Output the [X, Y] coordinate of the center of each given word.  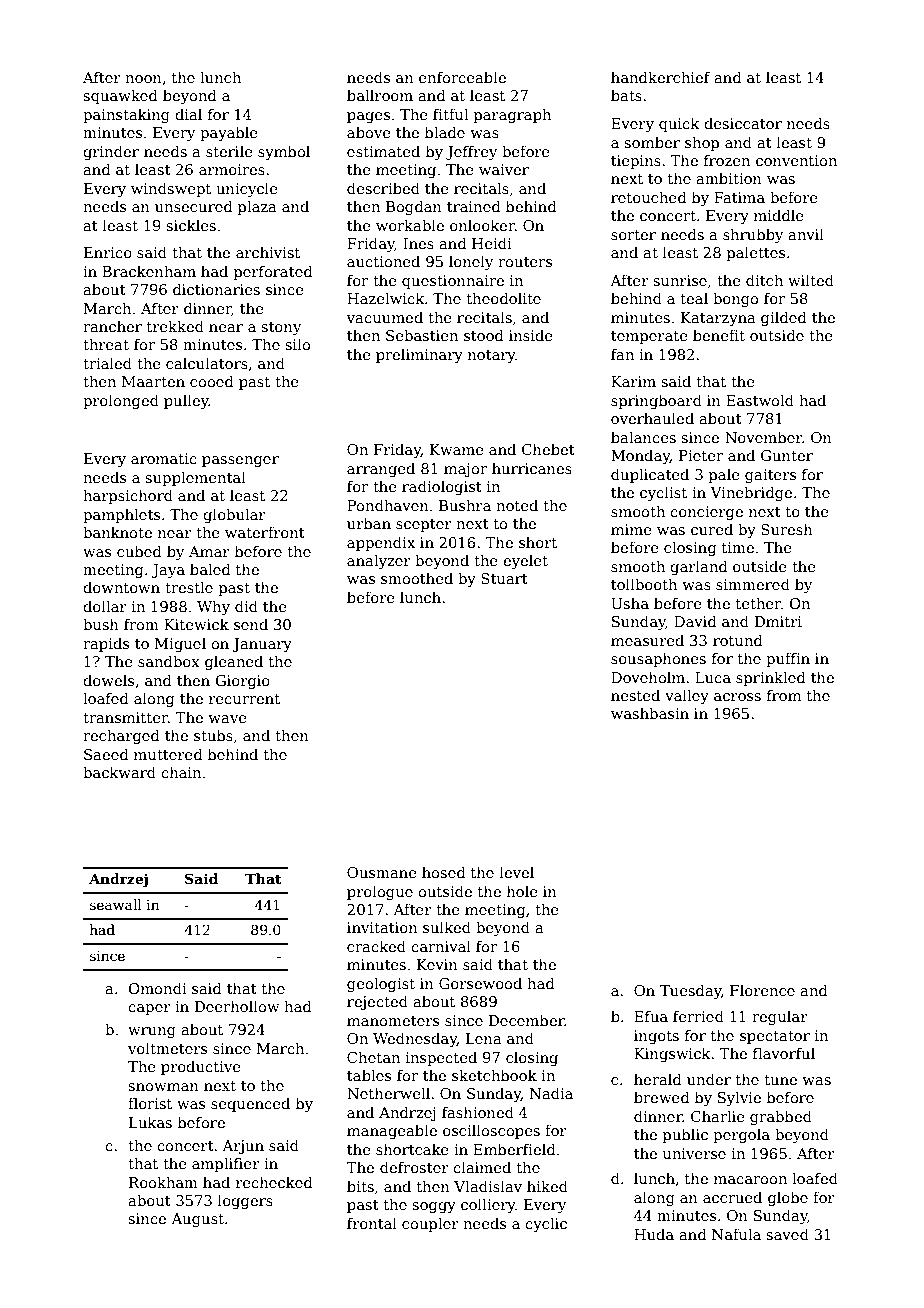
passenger [240, 461]
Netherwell [388, 1093]
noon [143, 79]
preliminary [419, 355]
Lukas [150, 1122]
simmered [753, 584]
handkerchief [660, 77]
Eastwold [760, 400]
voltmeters [167, 1048]
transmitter [125, 717]
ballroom [380, 95]
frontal [372, 1223]
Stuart [504, 578]
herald [658, 1079]
